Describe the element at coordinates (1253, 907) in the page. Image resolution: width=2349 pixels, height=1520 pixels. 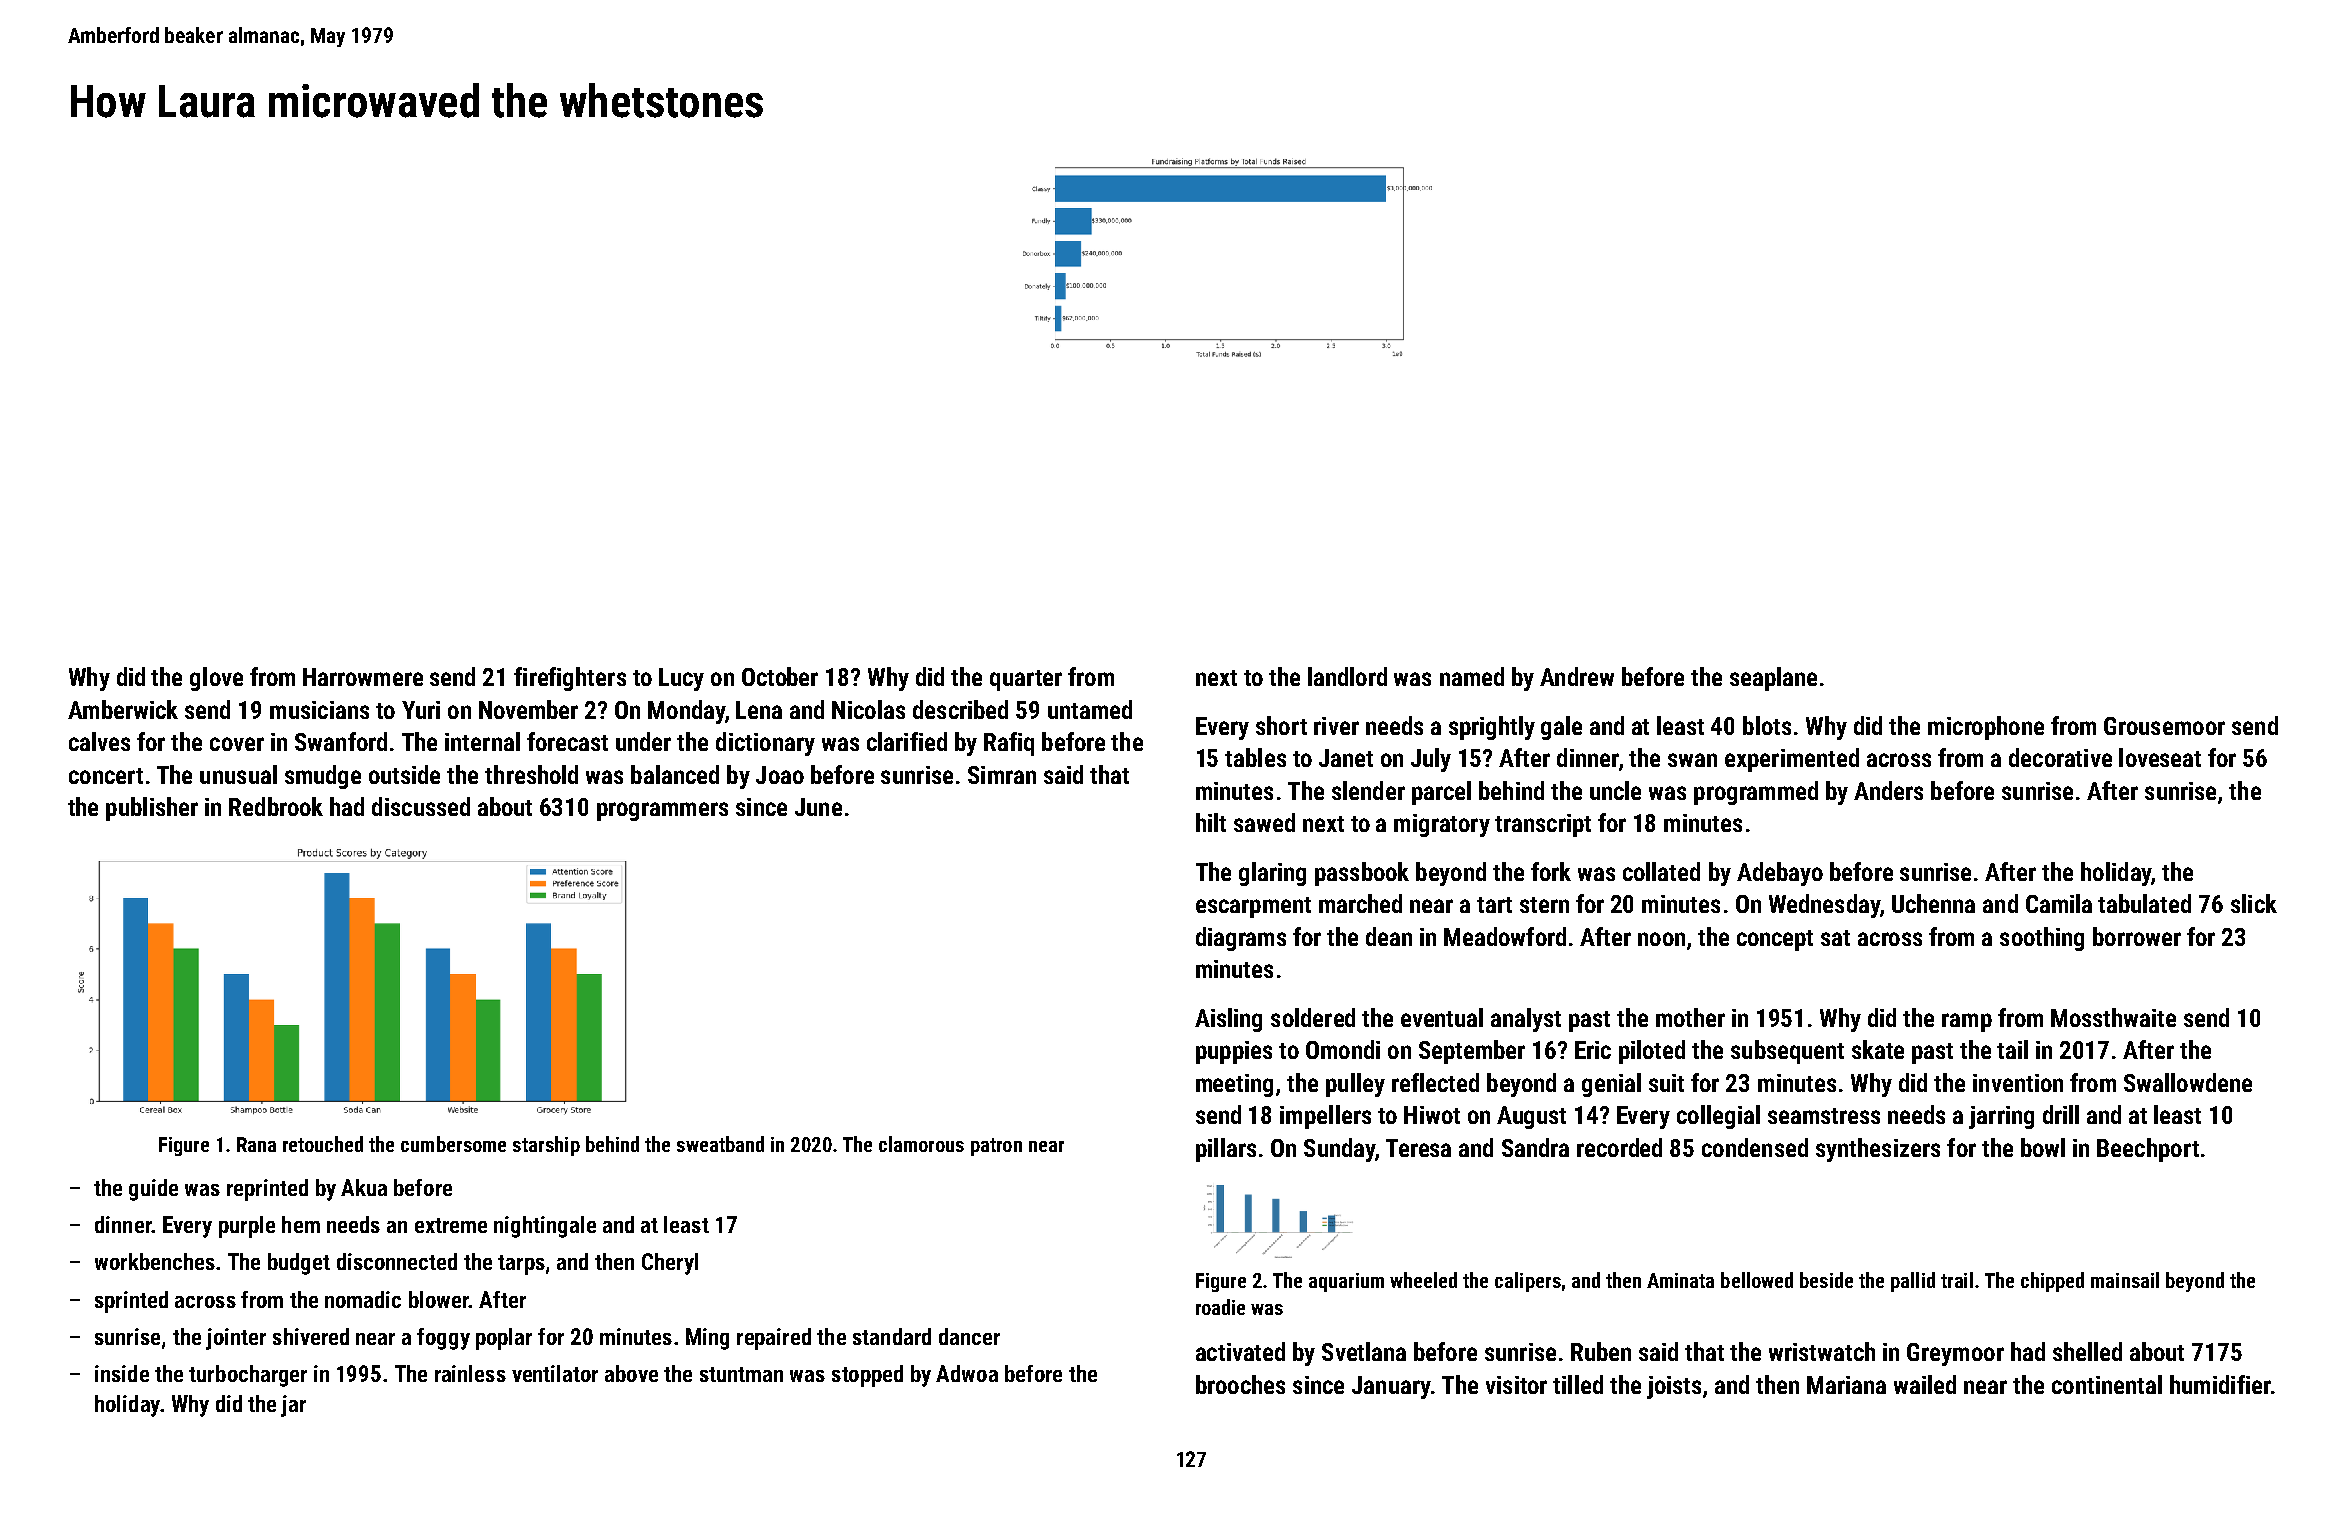
I see `escarpment` at that location.
